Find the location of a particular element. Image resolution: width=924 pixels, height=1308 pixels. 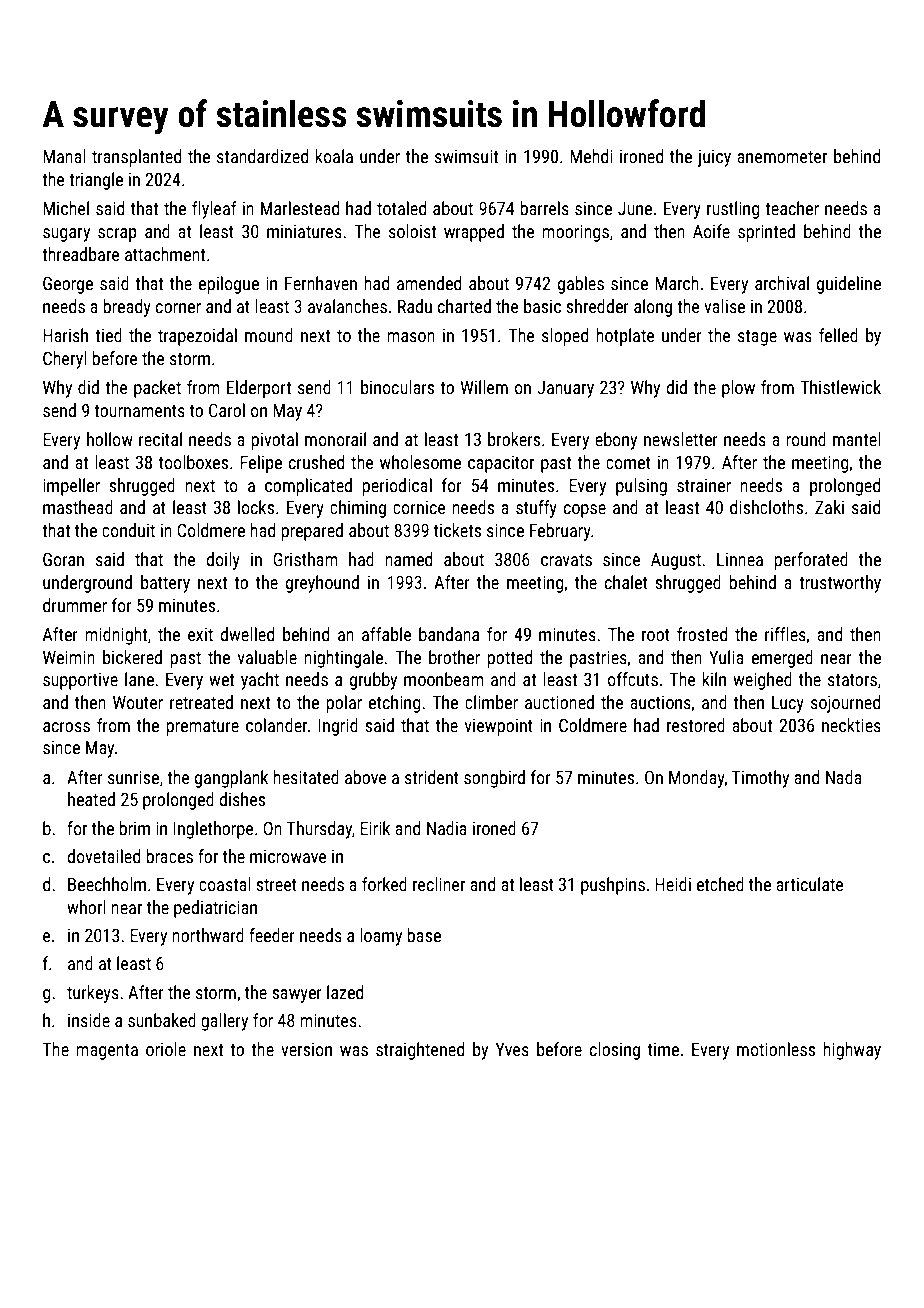

across is located at coordinates (66, 727).
